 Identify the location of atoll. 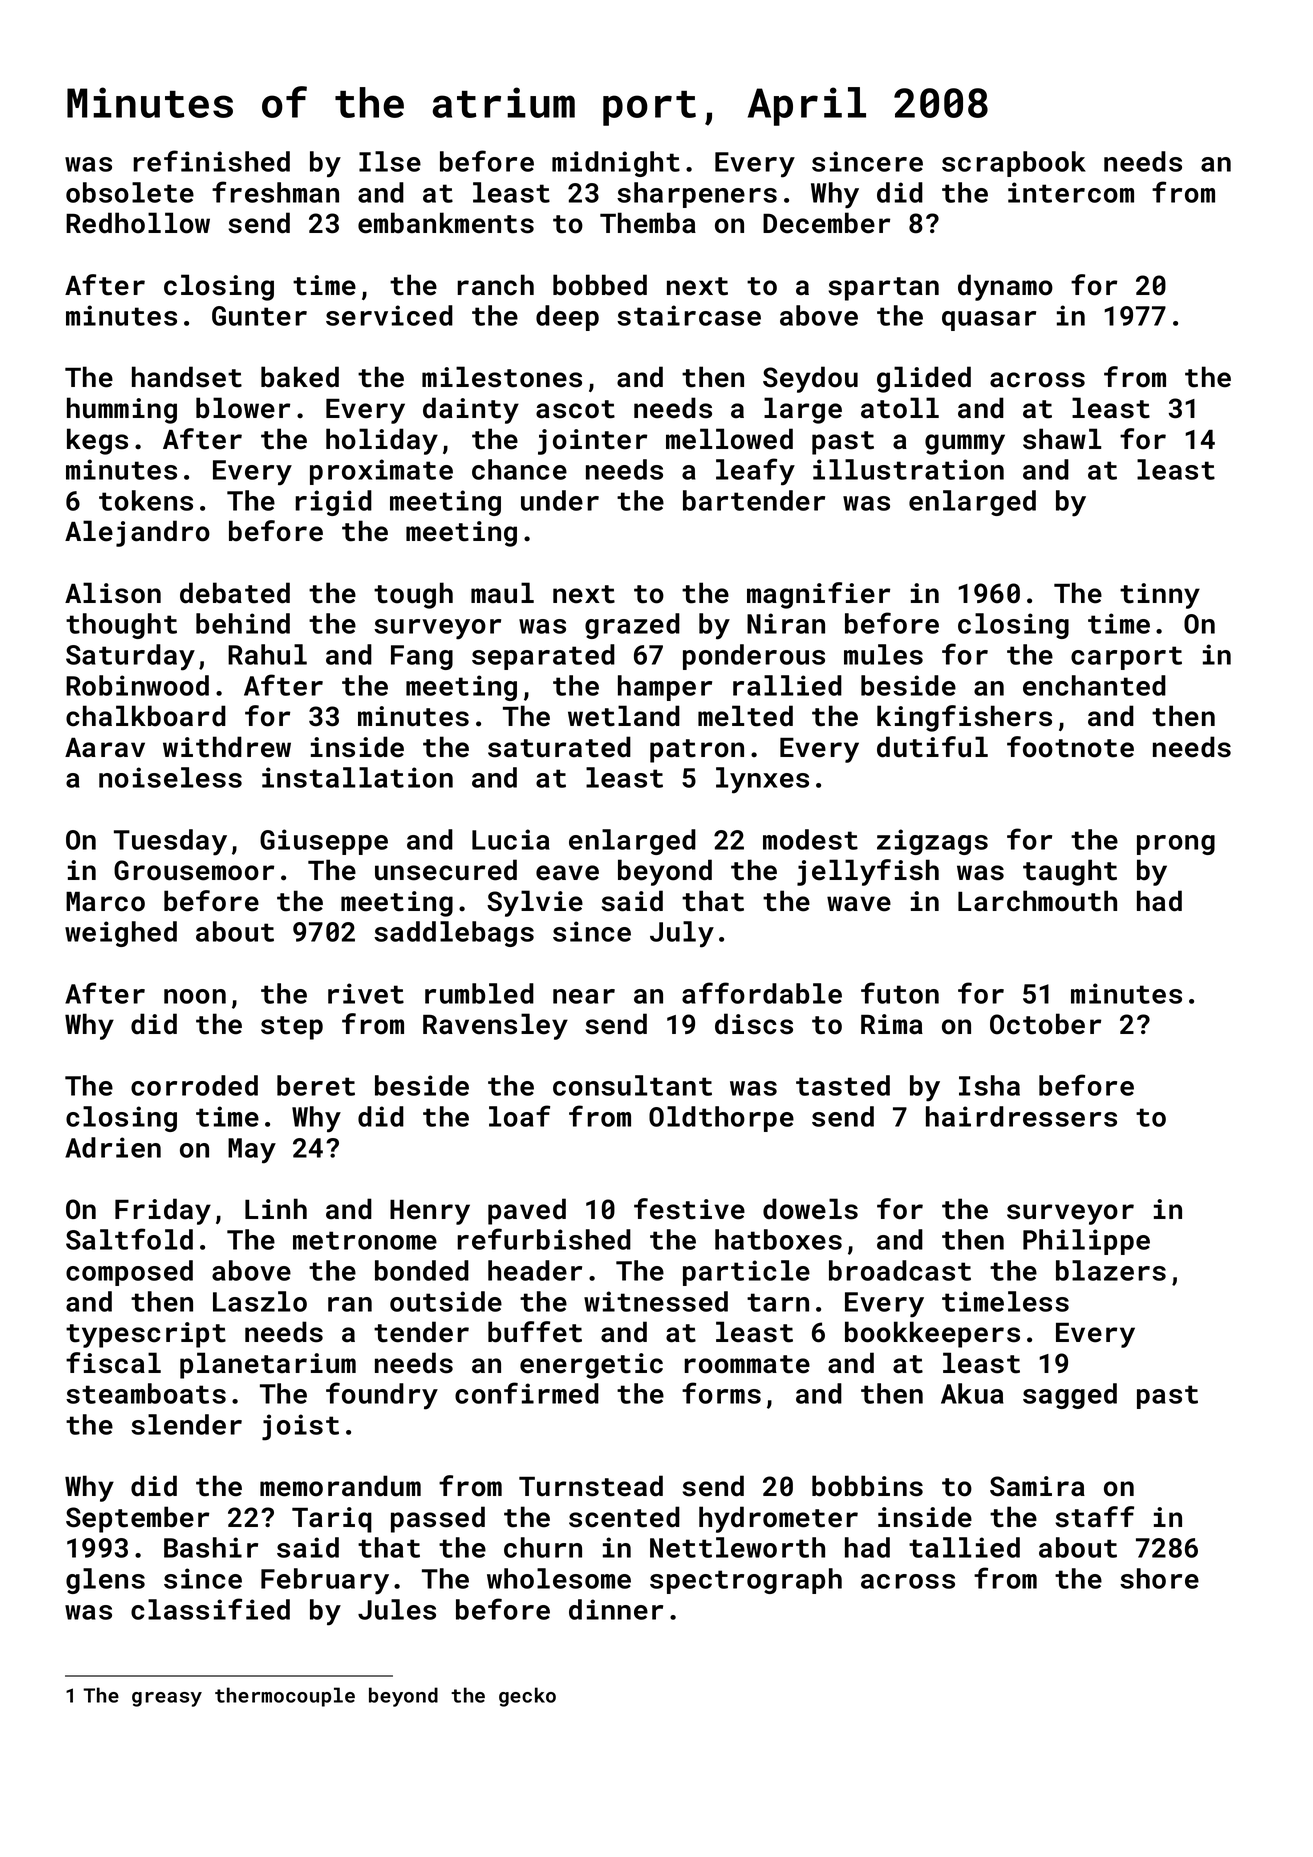
(900, 408).
